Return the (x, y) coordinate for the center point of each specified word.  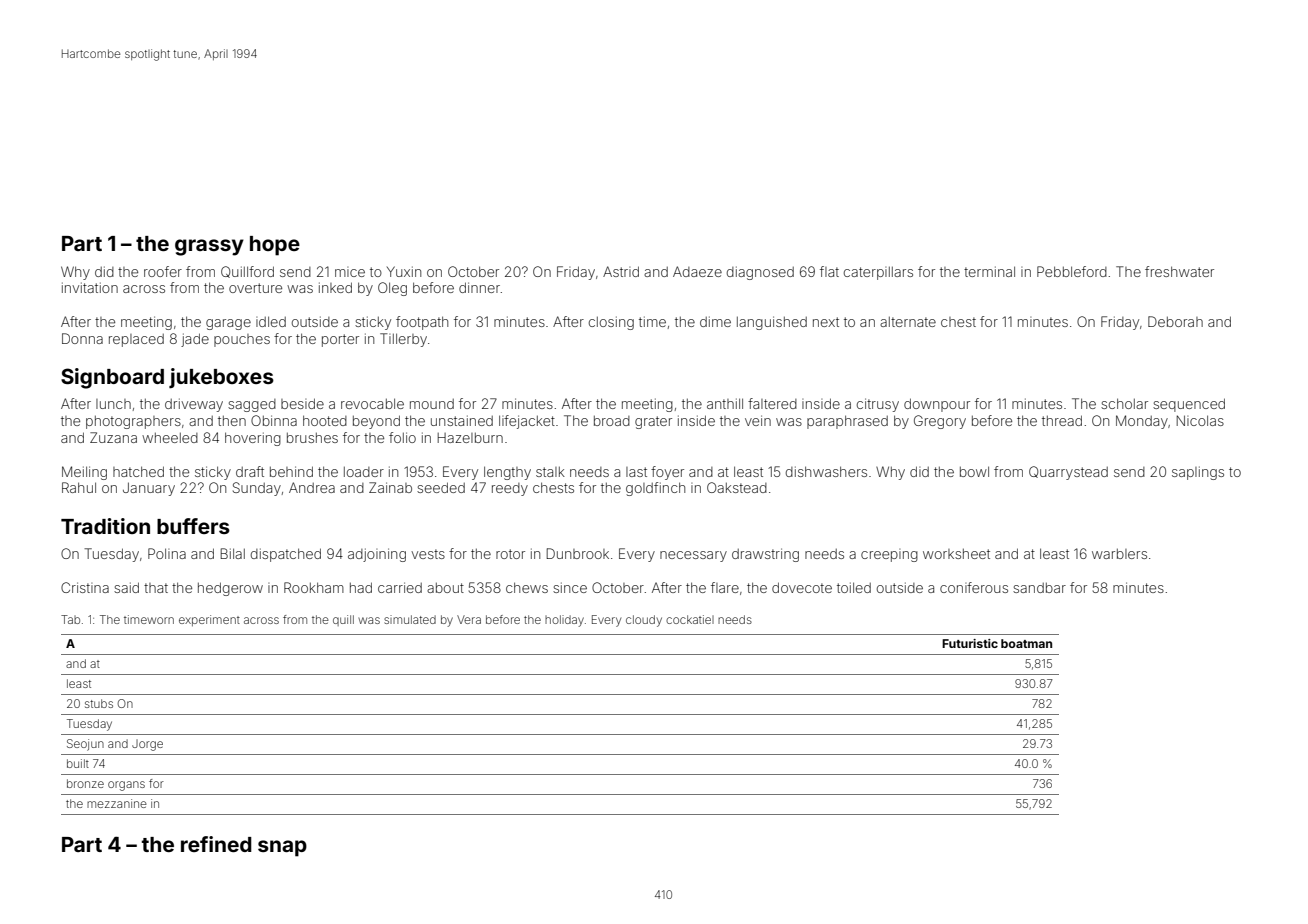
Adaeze (697, 271)
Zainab (390, 487)
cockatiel (690, 619)
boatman (1026, 643)
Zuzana (113, 437)
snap (282, 848)
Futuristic (970, 643)
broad (612, 421)
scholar (1124, 403)
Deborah (1175, 321)
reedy (510, 489)
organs (126, 786)
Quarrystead (1068, 473)
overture (255, 288)
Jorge (147, 745)
